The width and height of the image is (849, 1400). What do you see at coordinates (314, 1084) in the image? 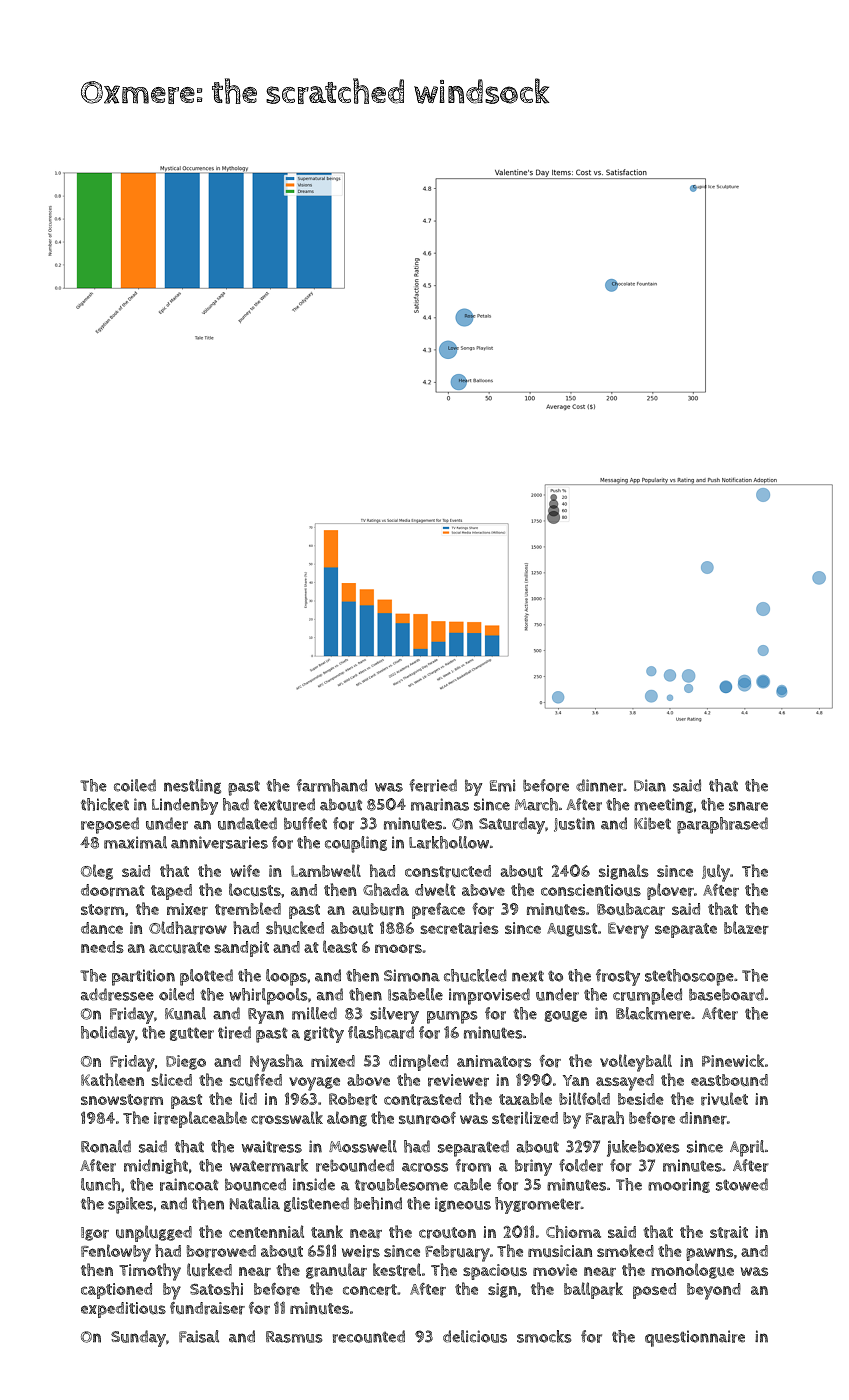
I see `voyage` at bounding box center [314, 1084].
